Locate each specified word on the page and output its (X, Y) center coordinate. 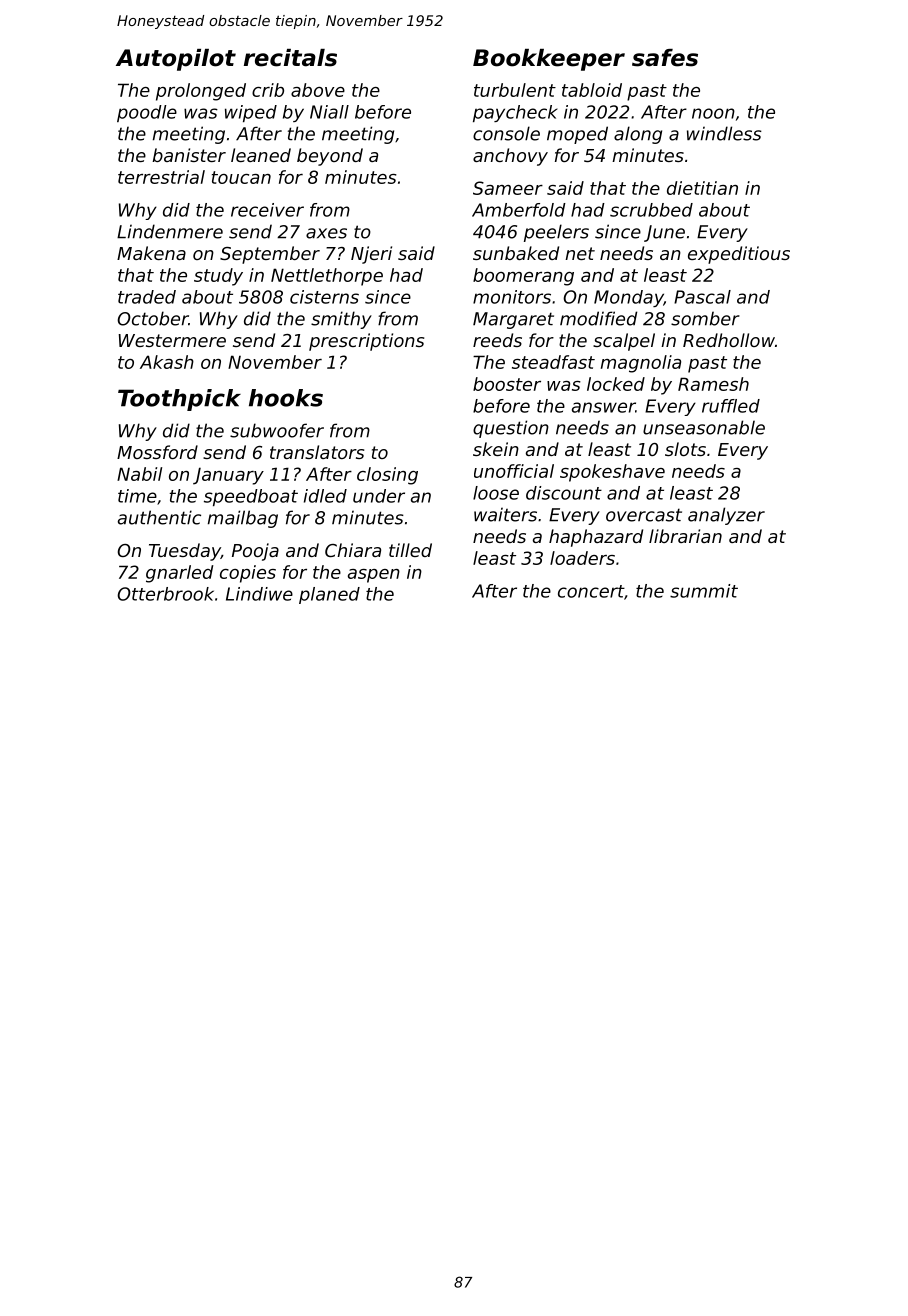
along (638, 135)
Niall (329, 112)
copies (248, 574)
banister (189, 155)
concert (591, 591)
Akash (167, 362)
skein (496, 449)
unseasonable (704, 427)
